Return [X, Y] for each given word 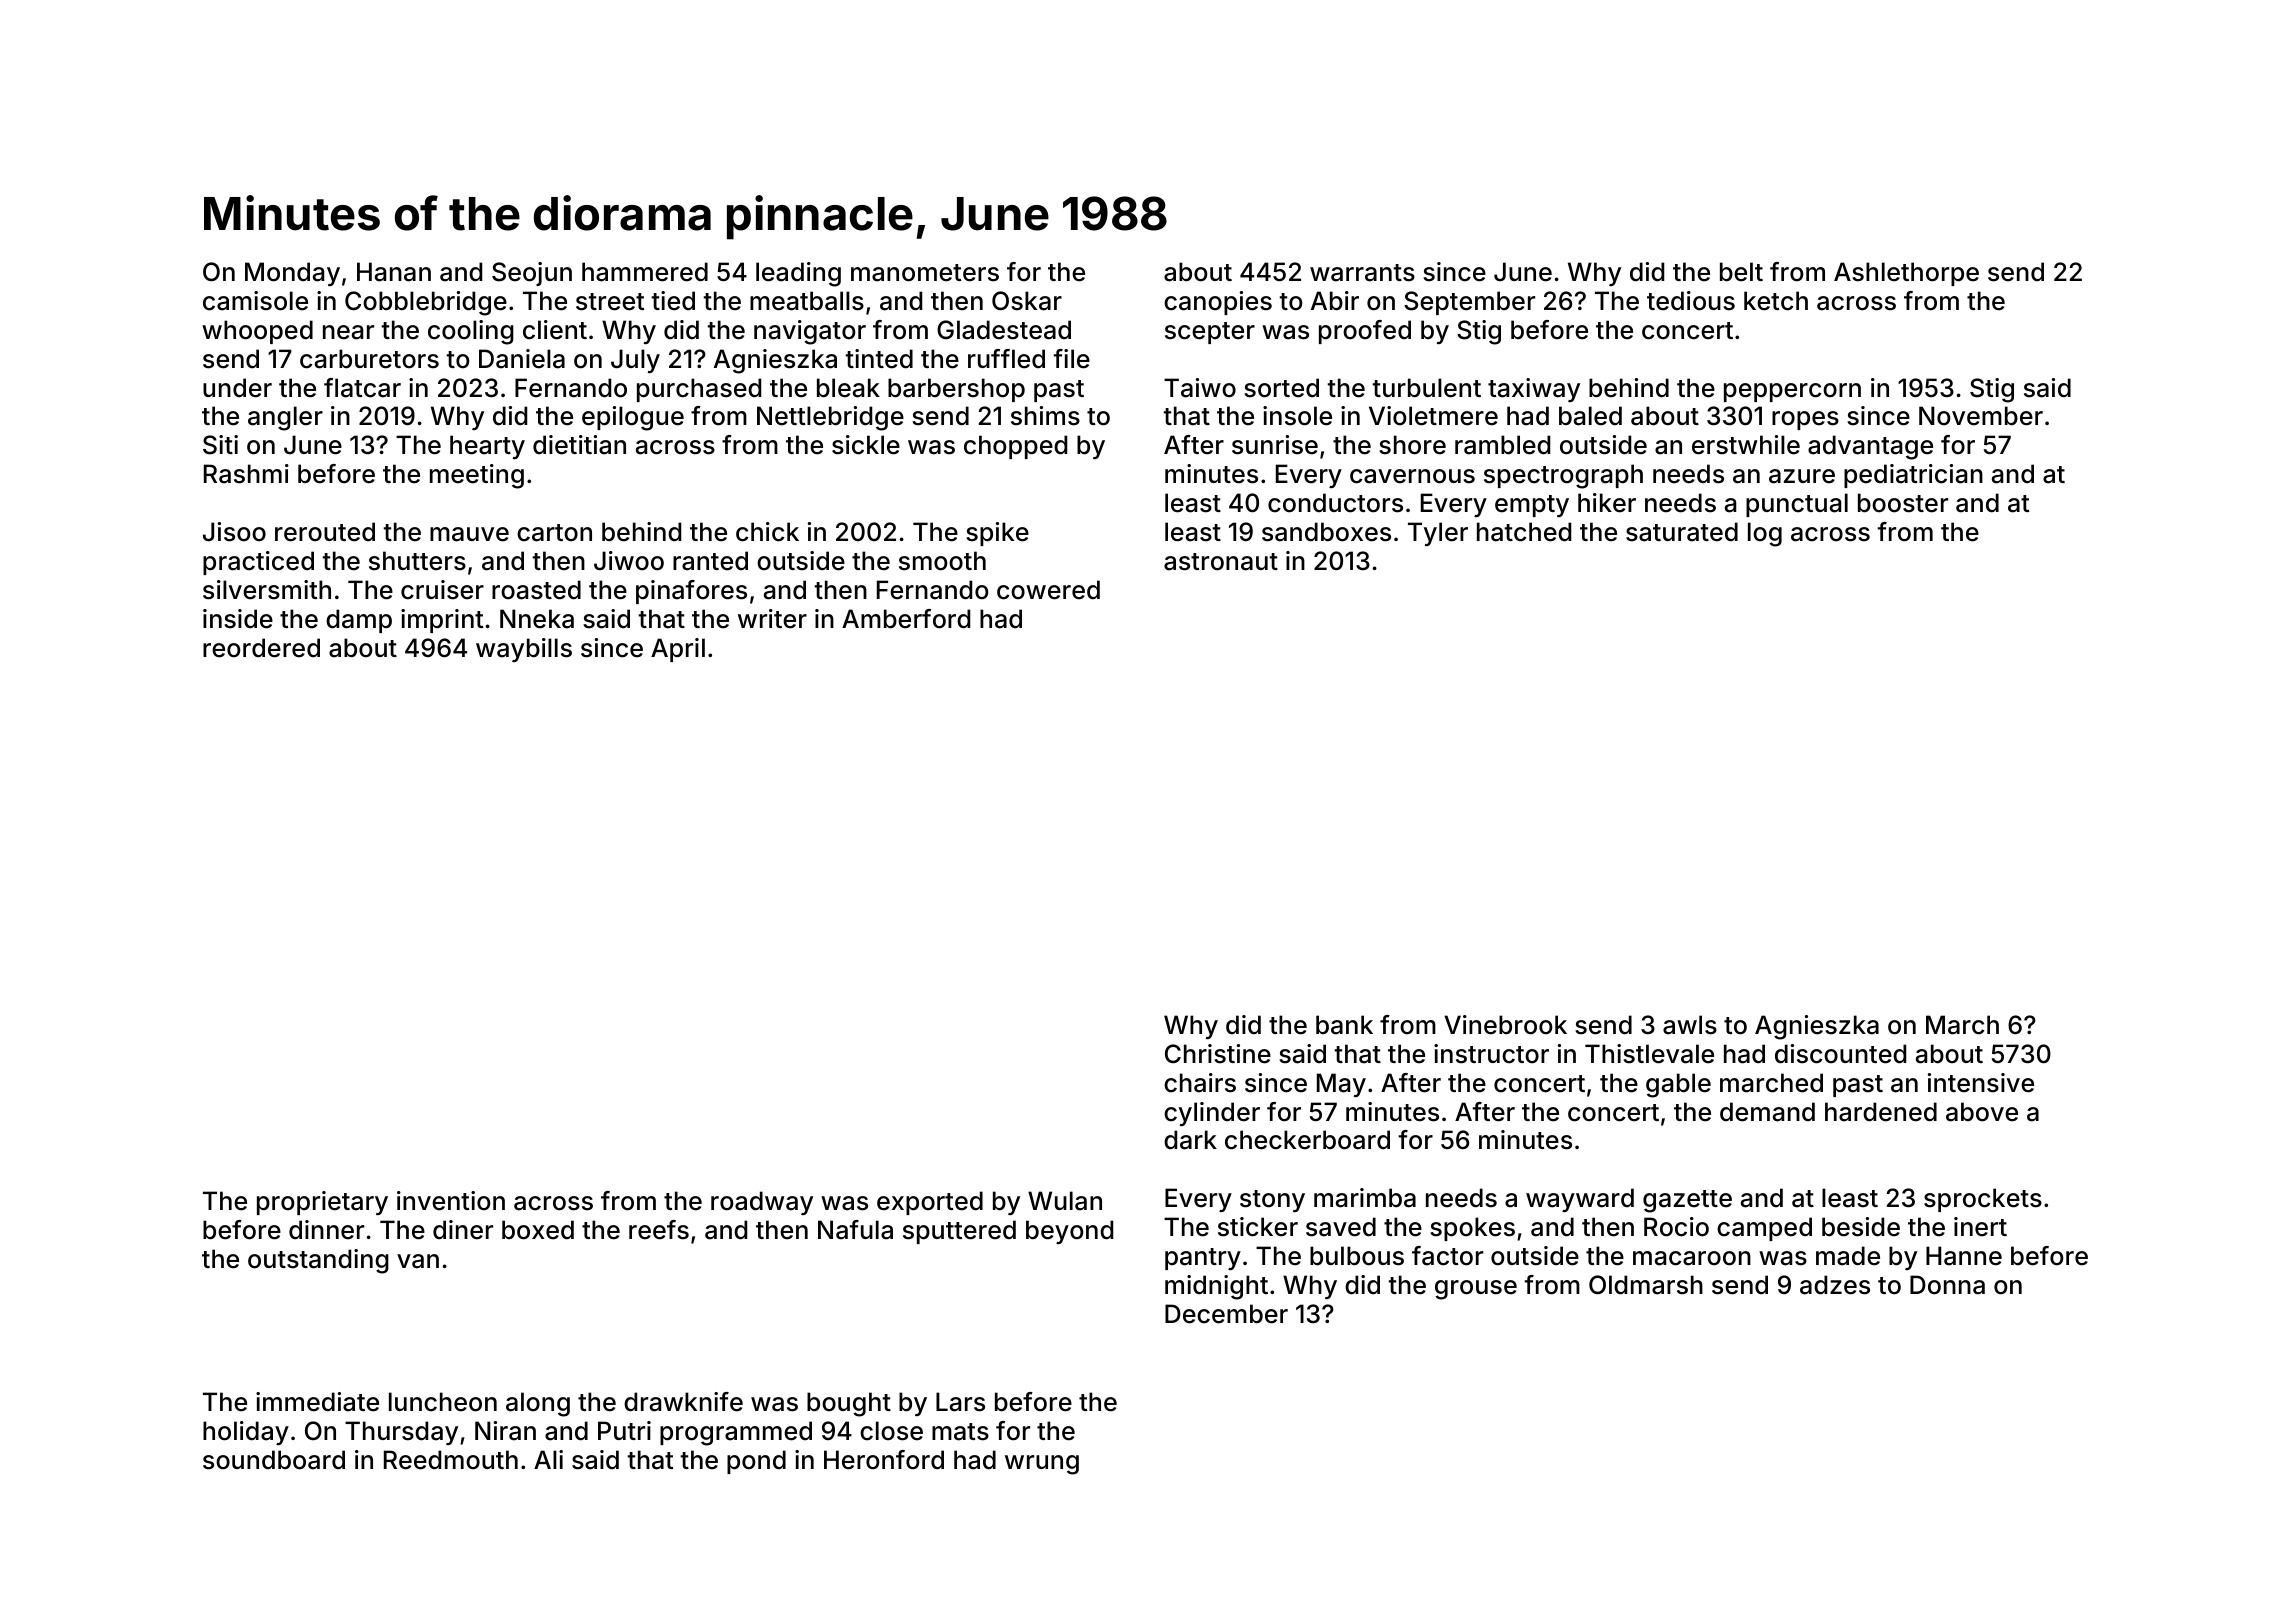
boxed [538, 1230]
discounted [1840, 1054]
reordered [261, 648]
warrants [1362, 273]
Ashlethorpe [1906, 274]
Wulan [1065, 1201]
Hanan [394, 272]
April [678, 650]
